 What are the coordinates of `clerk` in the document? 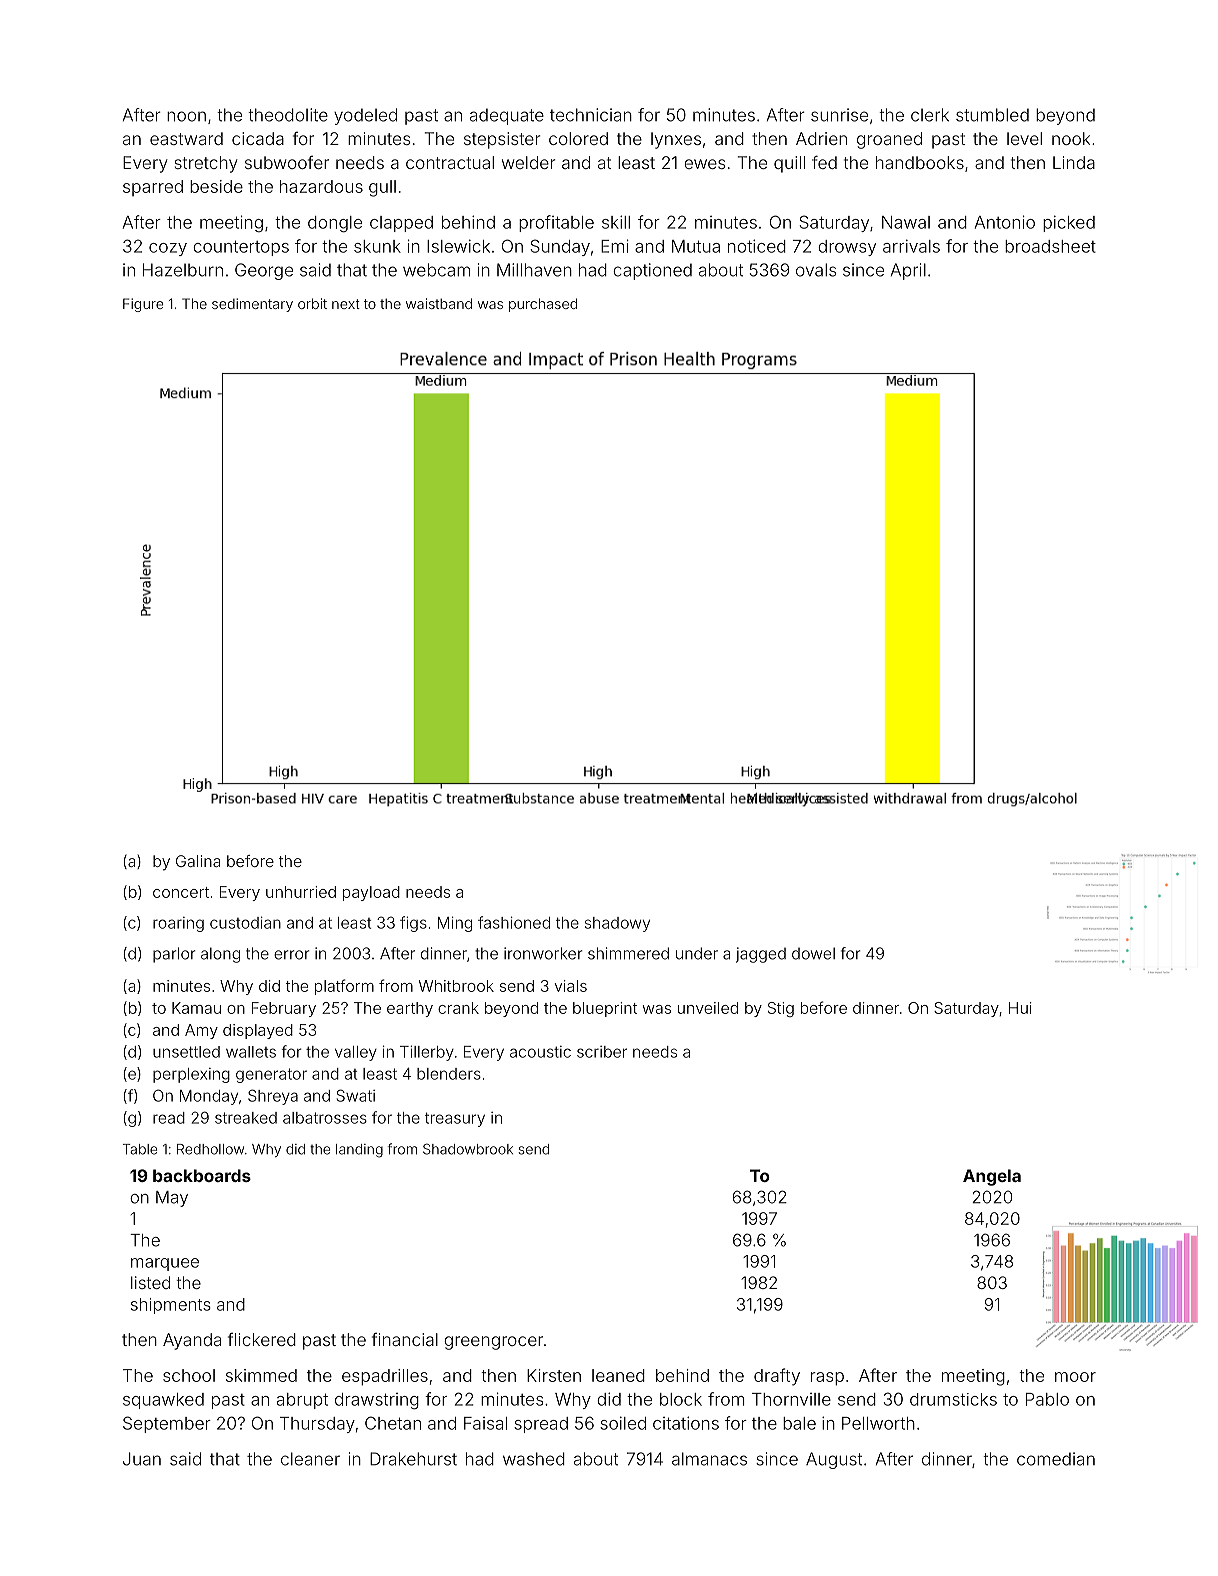 It's located at (930, 115).
